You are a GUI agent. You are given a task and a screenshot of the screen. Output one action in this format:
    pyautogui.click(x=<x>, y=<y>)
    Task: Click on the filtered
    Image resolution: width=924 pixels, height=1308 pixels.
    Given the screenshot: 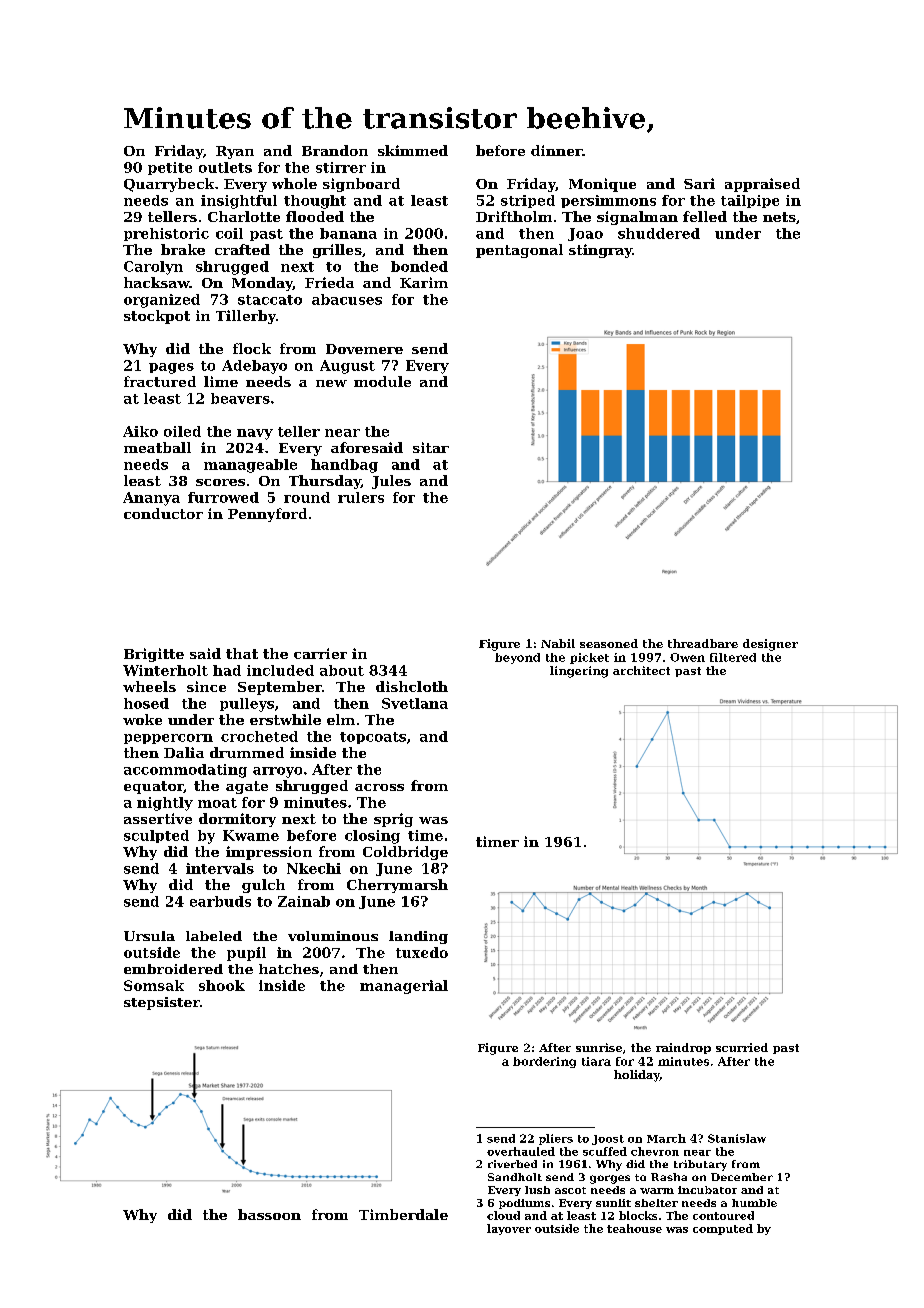 What is the action you would take?
    pyautogui.click(x=733, y=657)
